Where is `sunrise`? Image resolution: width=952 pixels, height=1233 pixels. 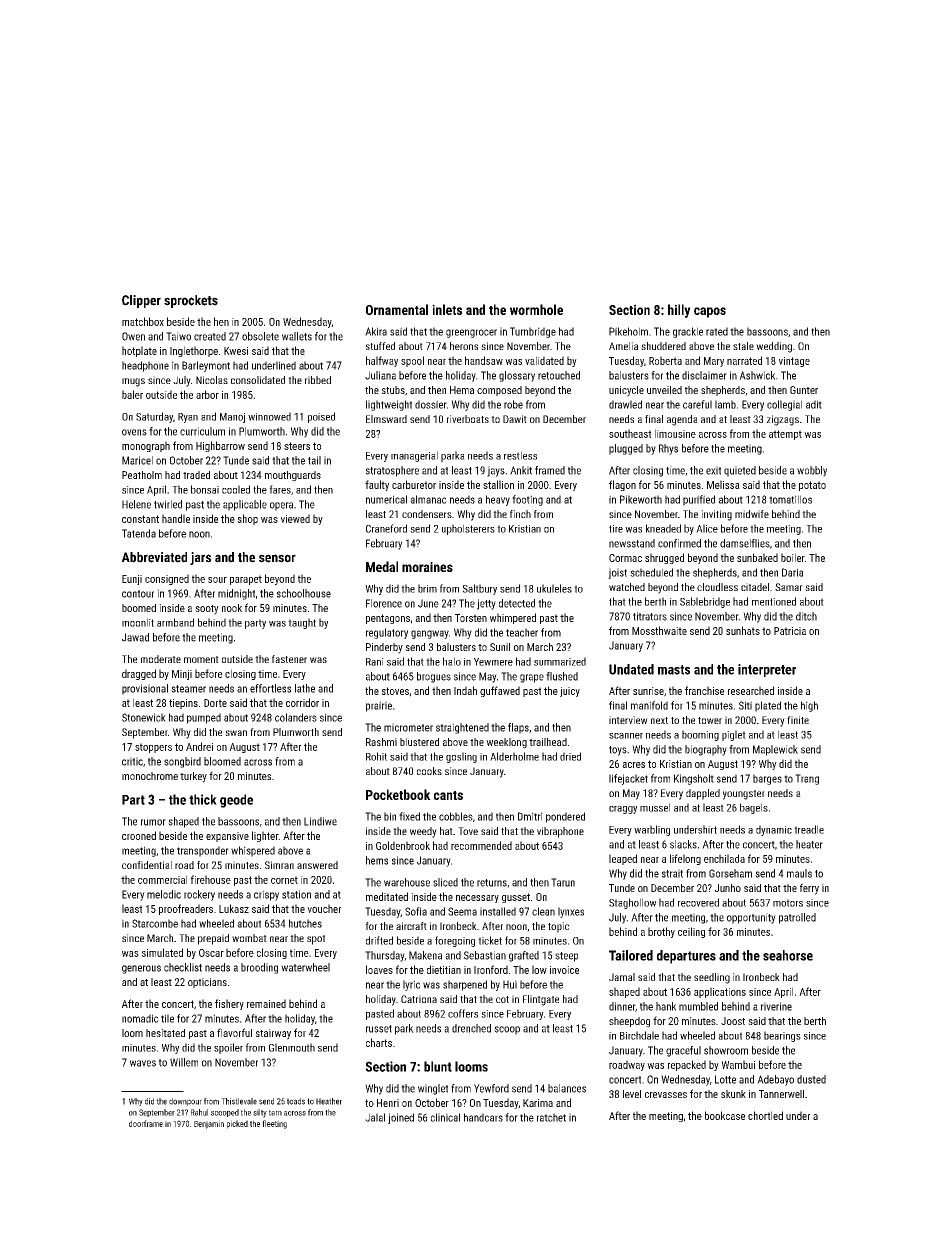
sunrise is located at coordinates (648, 691).
